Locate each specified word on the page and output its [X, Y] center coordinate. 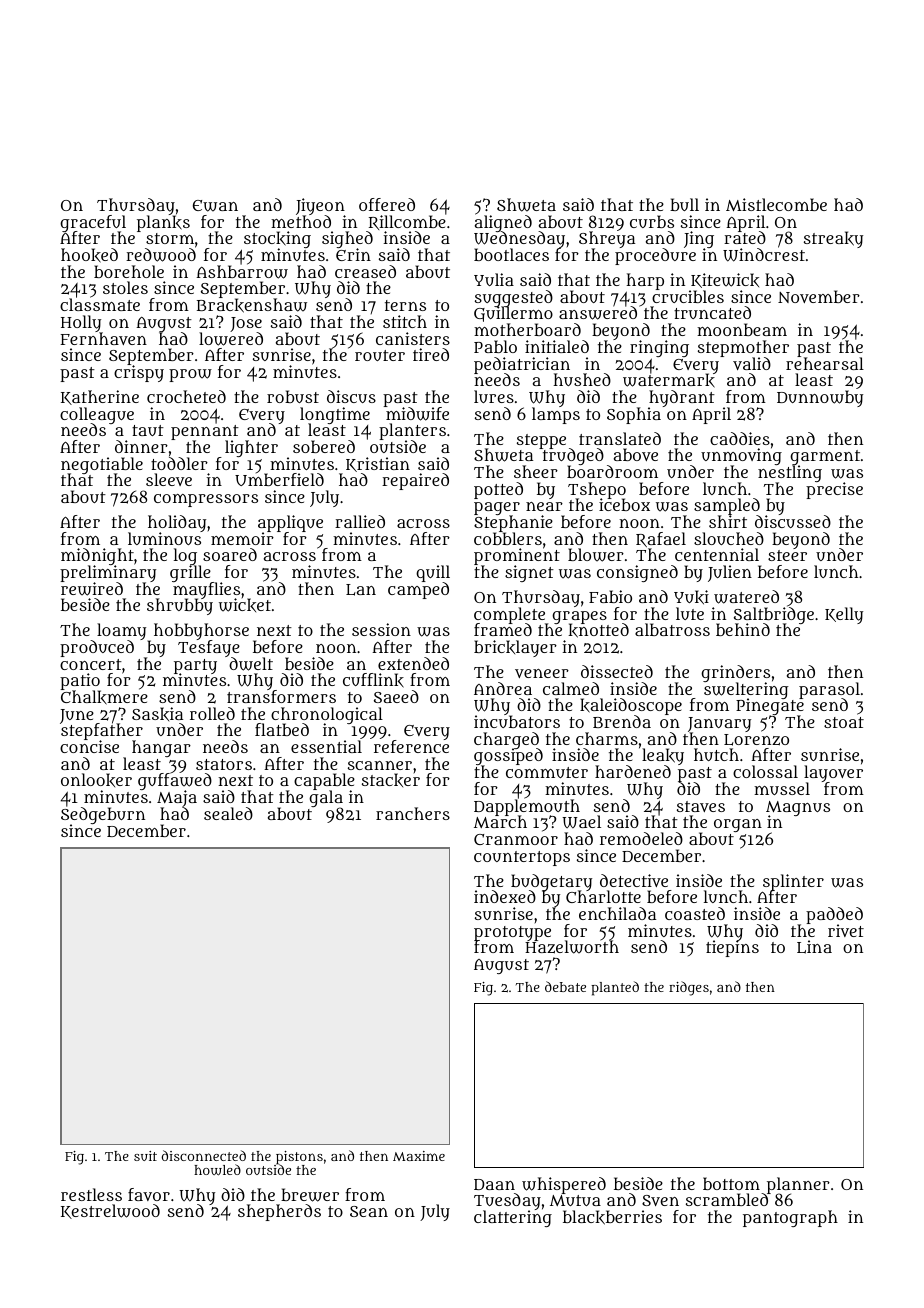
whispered [564, 1185]
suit [145, 1156]
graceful [93, 223]
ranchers [413, 813]
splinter [793, 882]
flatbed [282, 729]
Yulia [494, 279]
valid [752, 363]
